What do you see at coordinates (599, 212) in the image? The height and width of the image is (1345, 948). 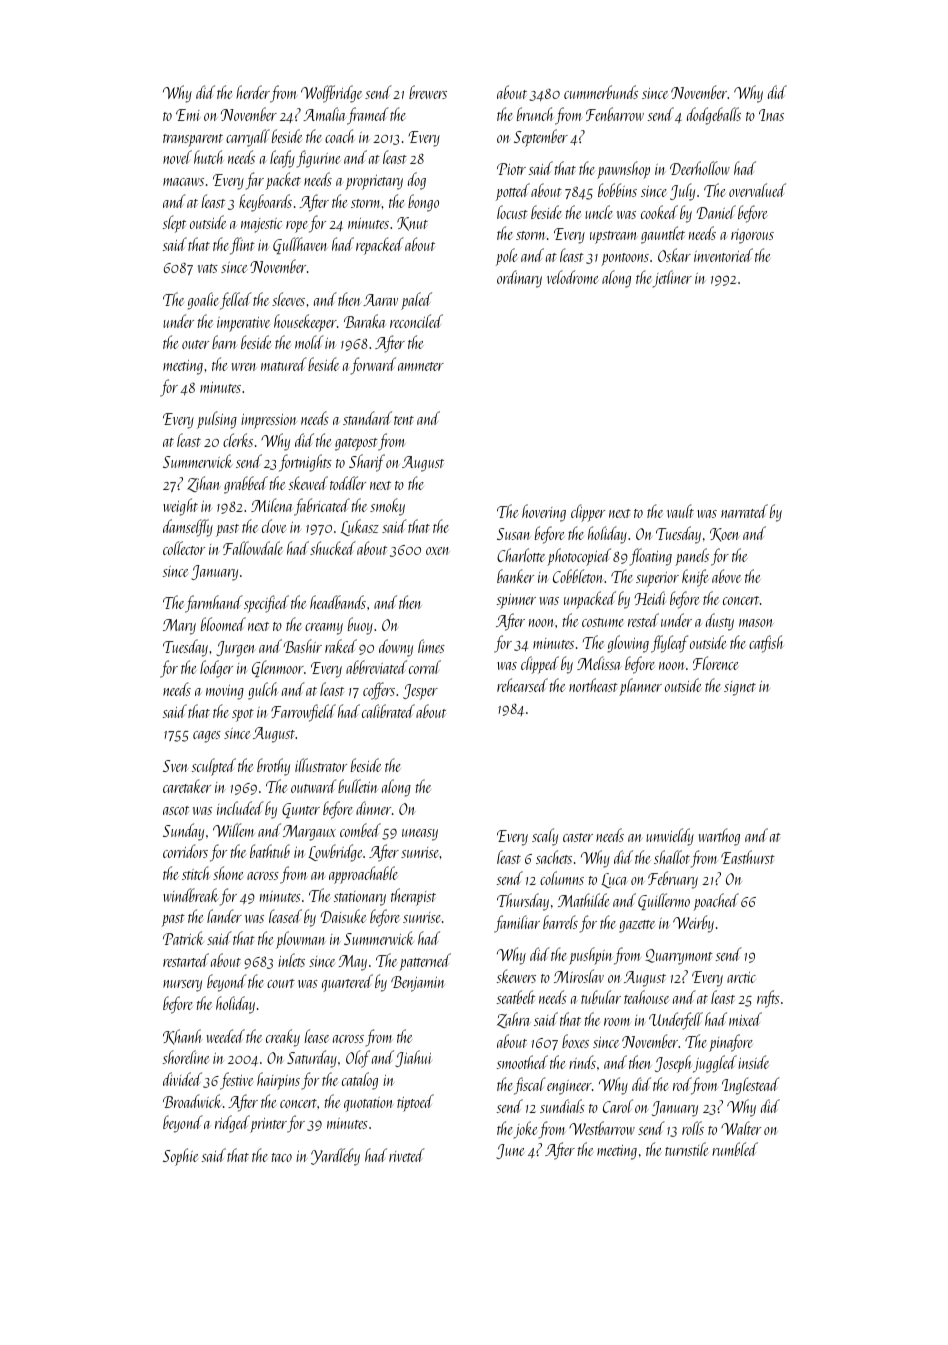 I see `uncle` at bounding box center [599, 212].
